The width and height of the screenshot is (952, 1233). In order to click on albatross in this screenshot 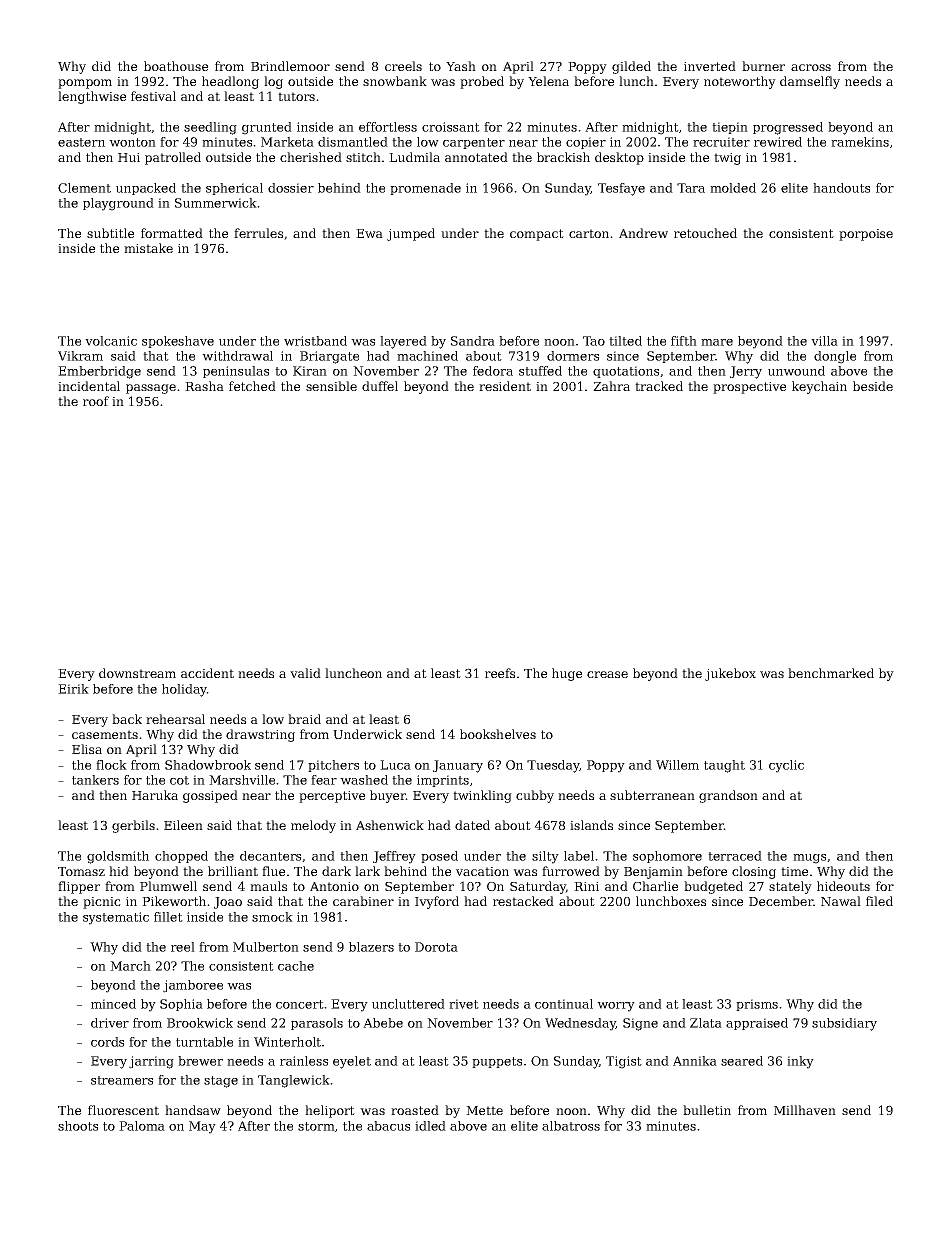, I will do `click(571, 1126)`.
